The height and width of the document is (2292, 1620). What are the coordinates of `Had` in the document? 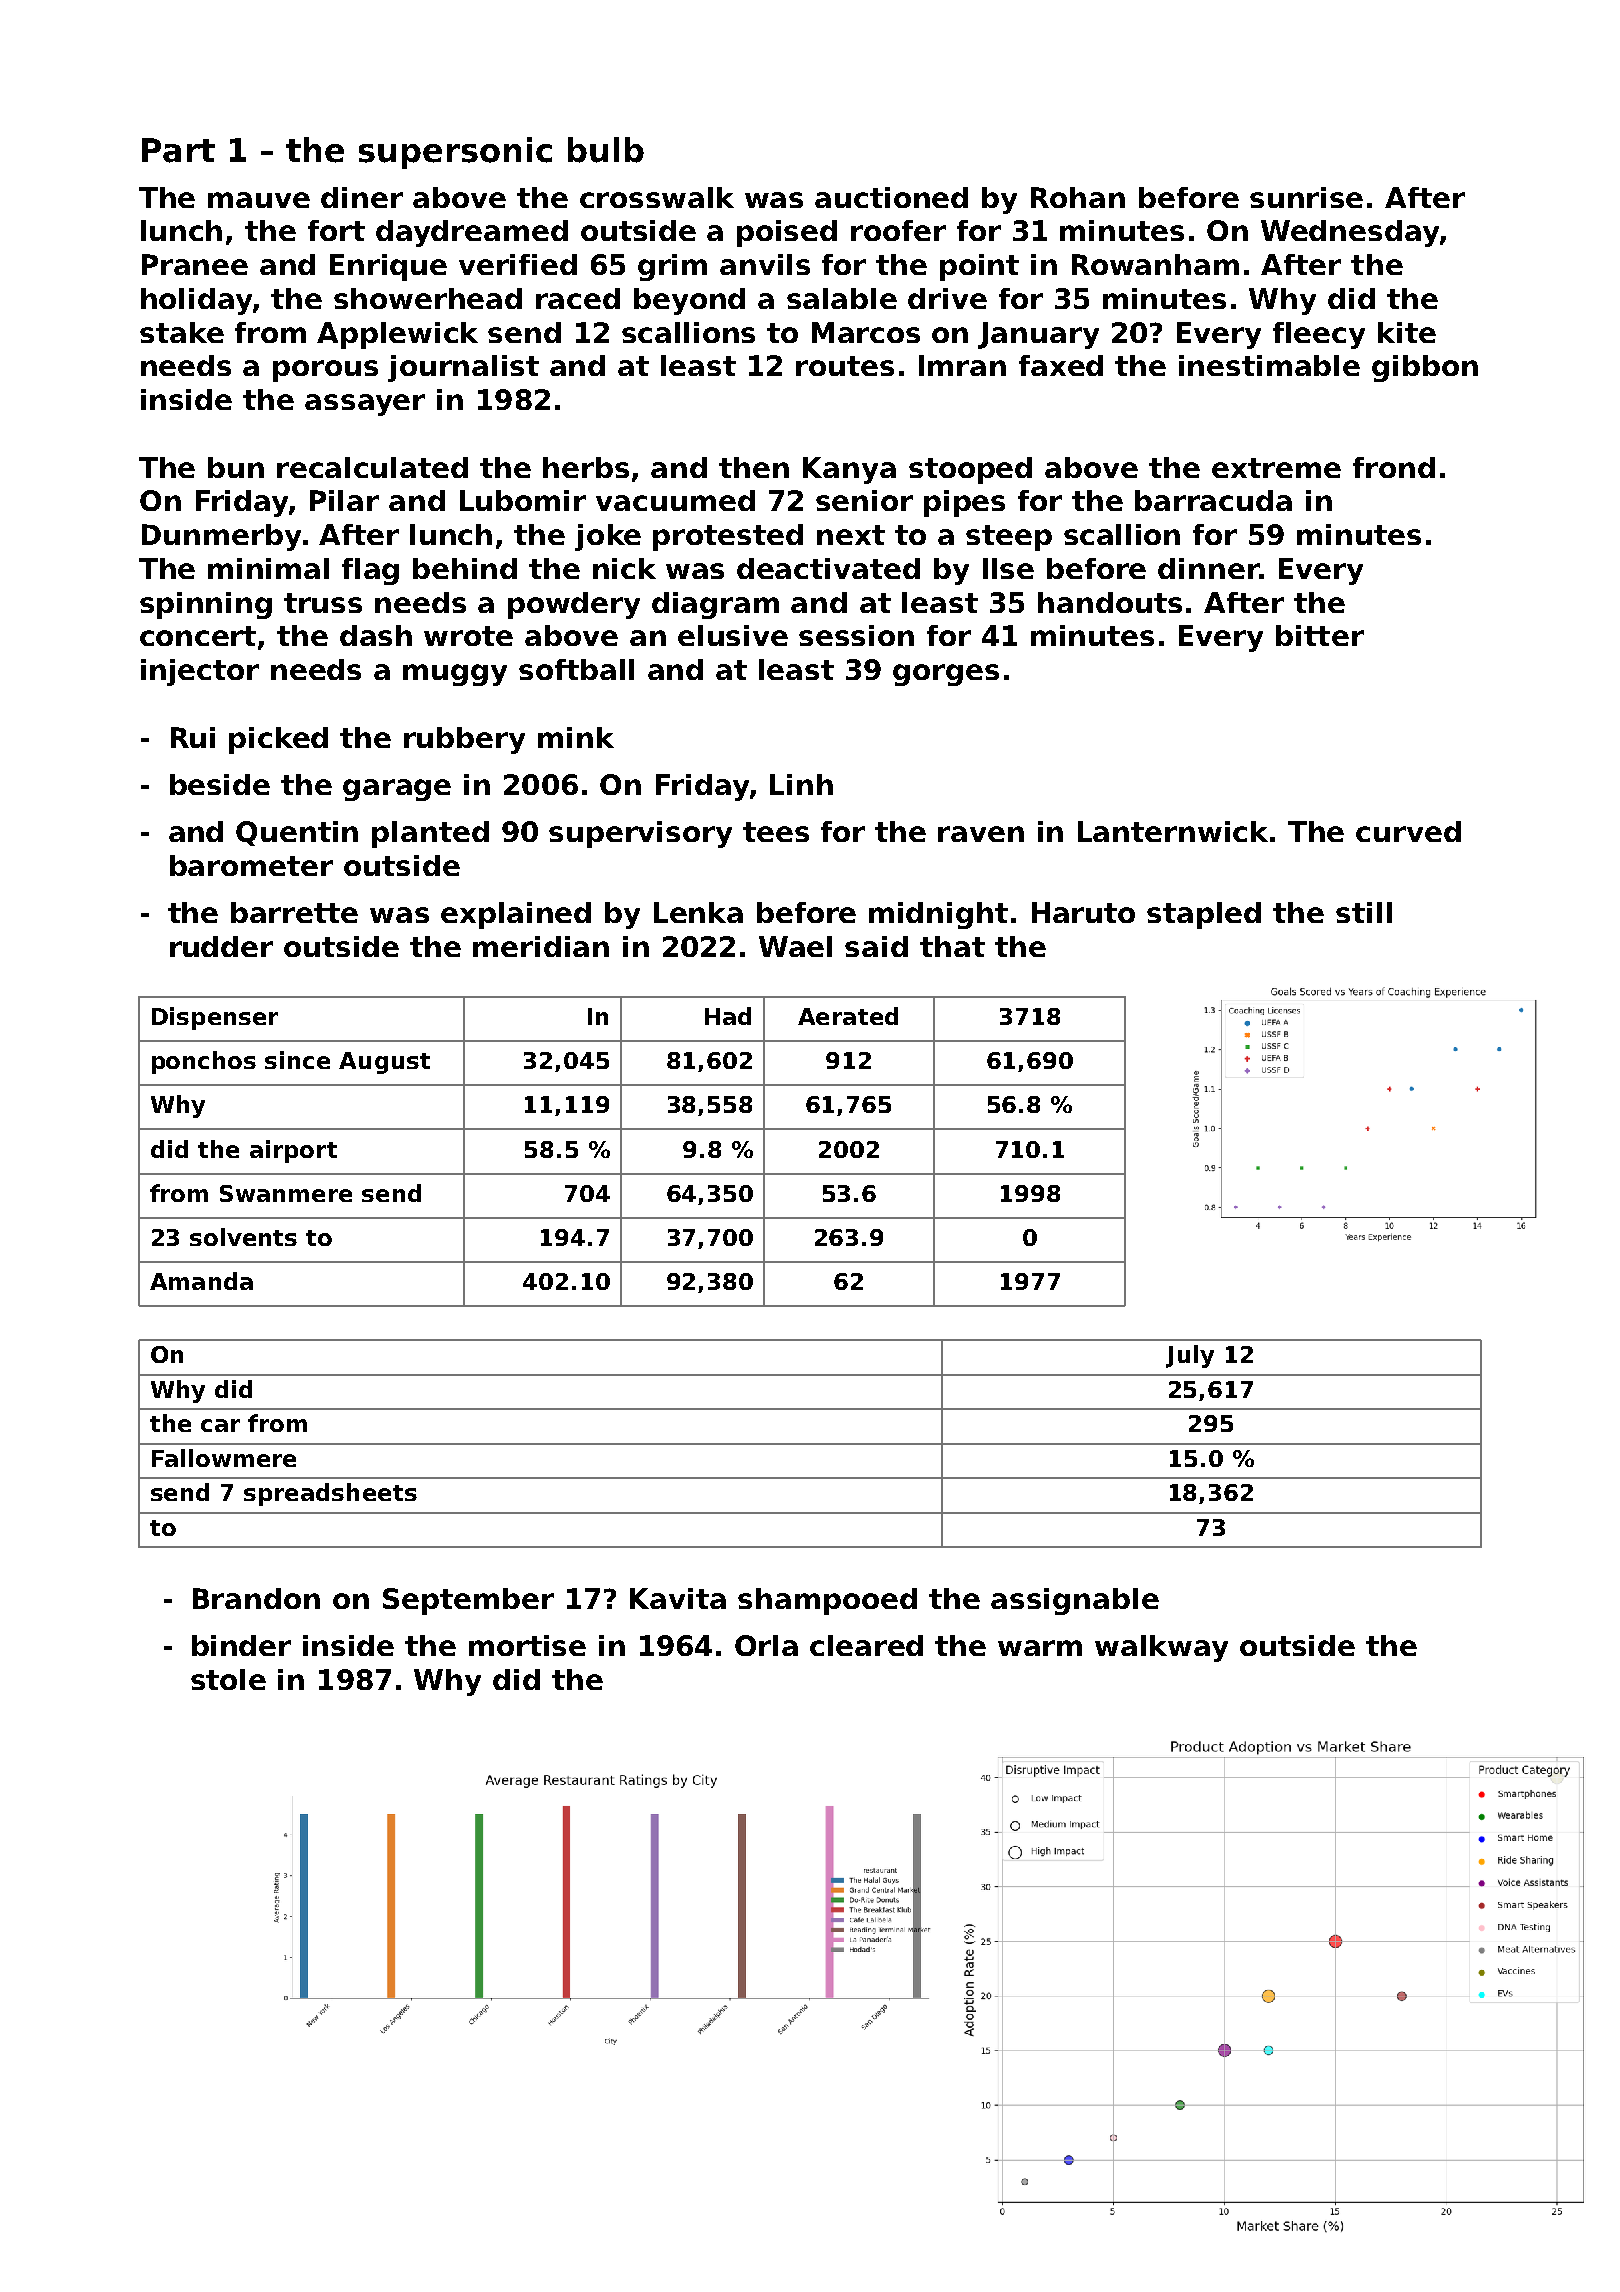 It's located at (728, 1016).
